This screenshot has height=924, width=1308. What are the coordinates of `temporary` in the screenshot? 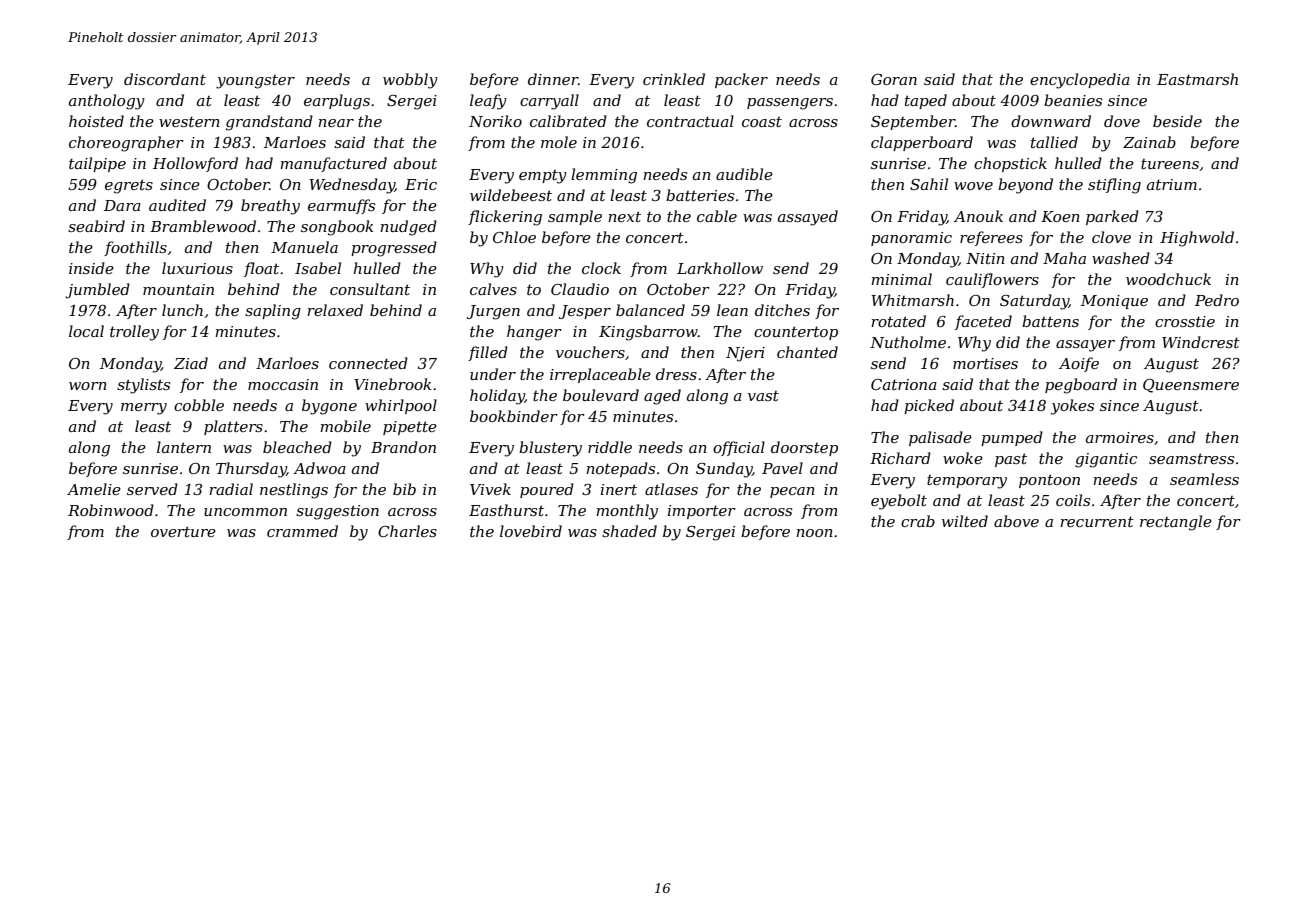 It's located at (967, 482).
